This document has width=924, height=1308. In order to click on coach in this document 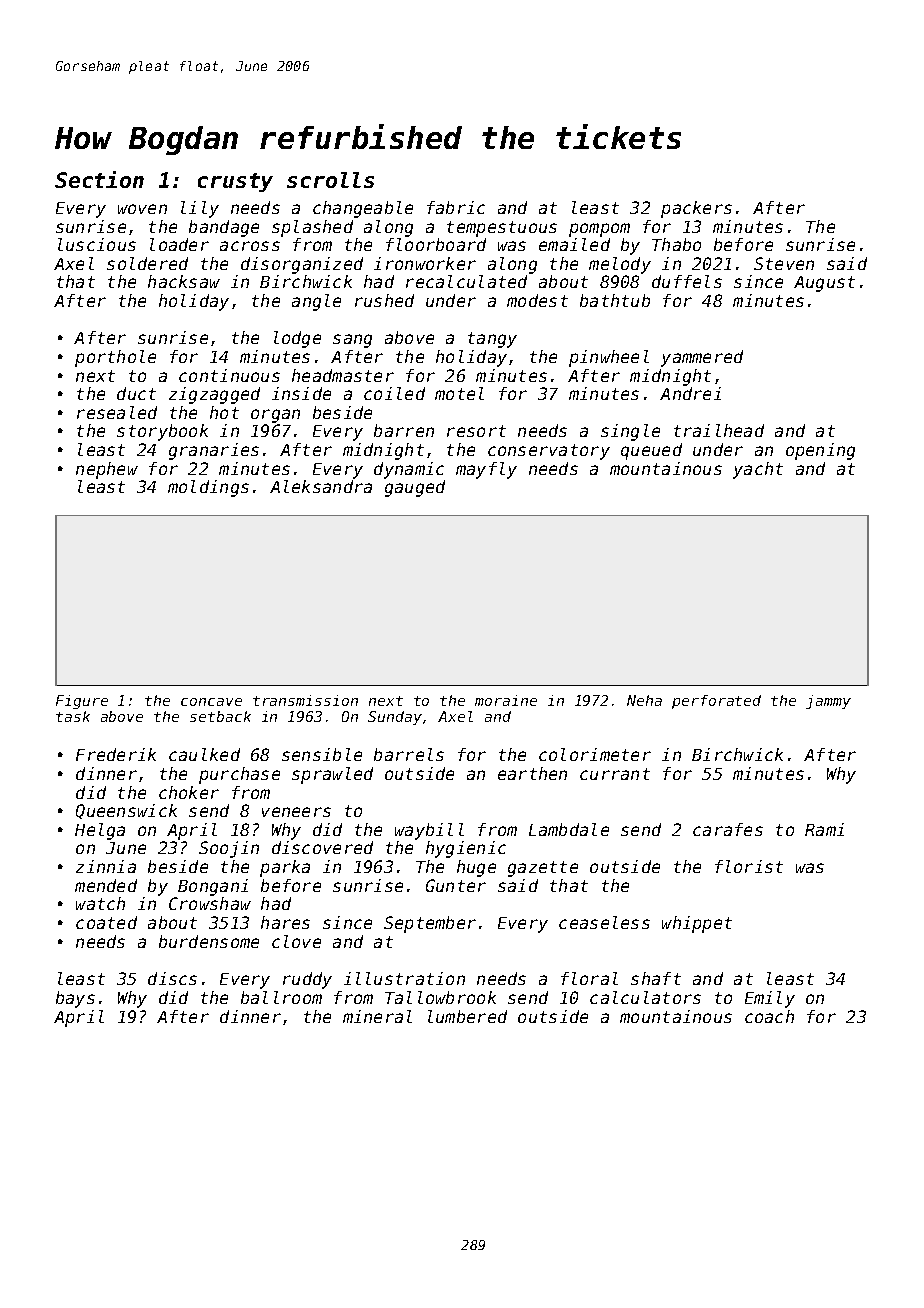, I will do `click(769, 1016)`.
